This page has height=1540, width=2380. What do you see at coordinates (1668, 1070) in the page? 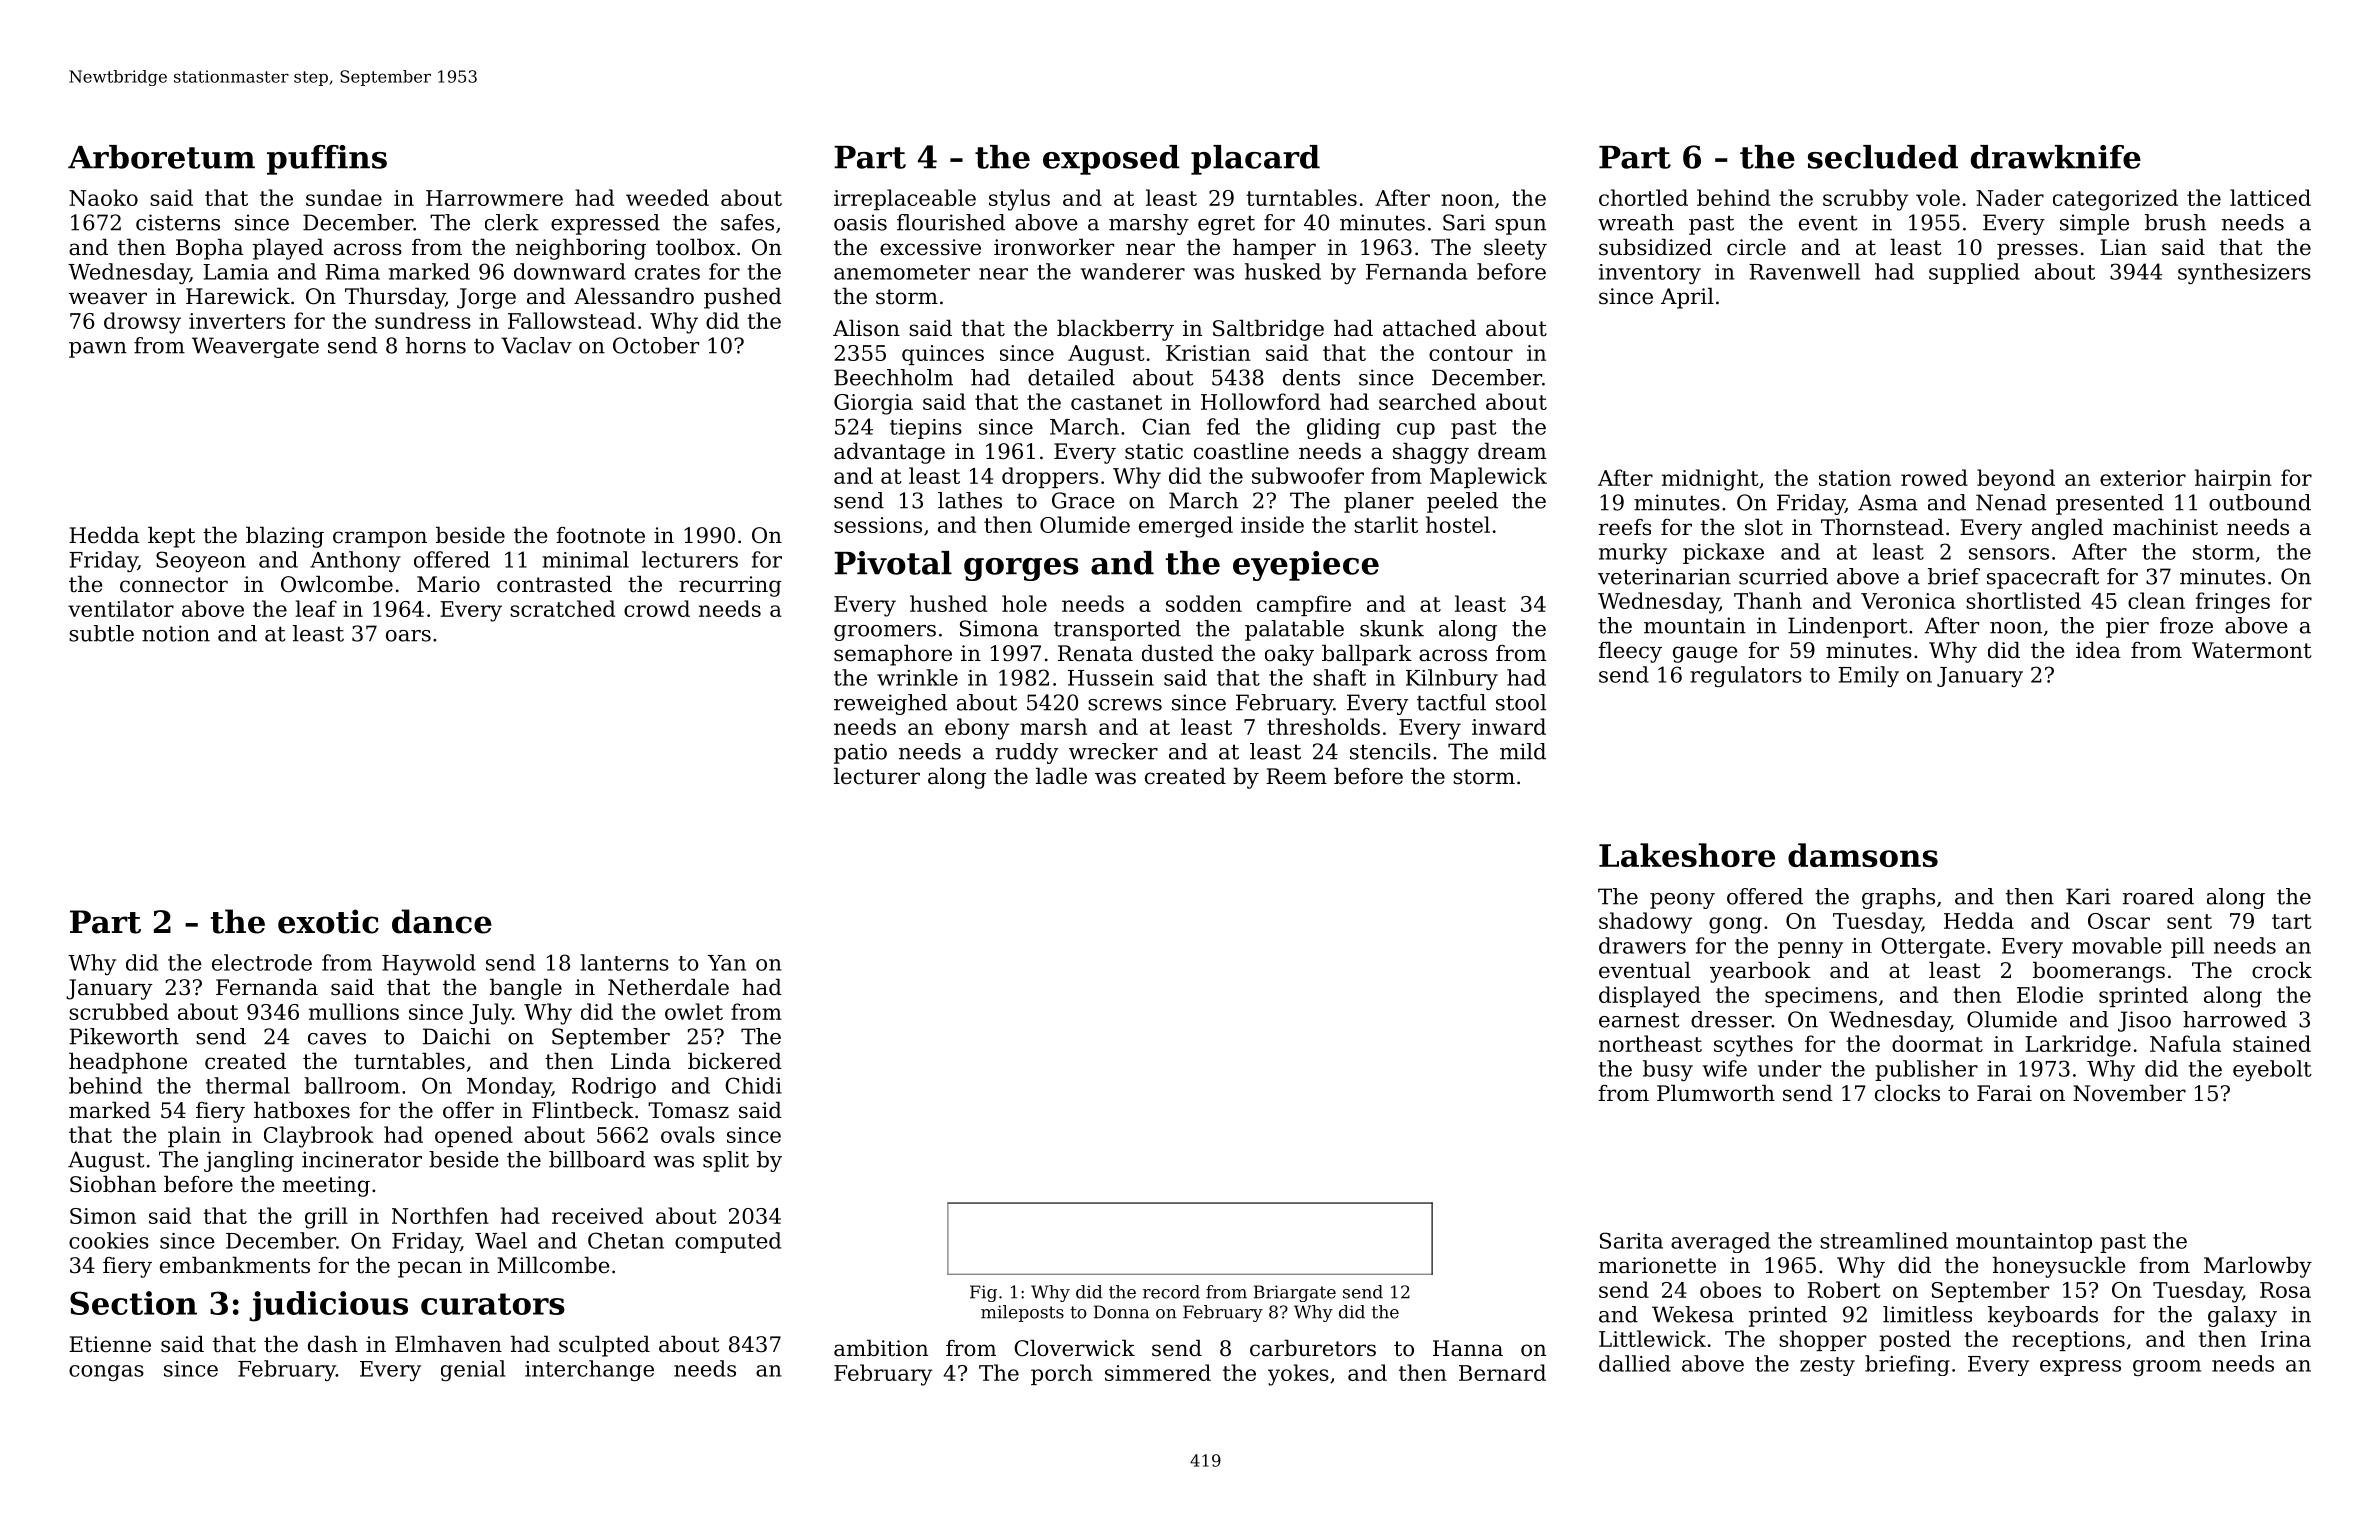
I see `busy` at bounding box center [1668, 1070].
